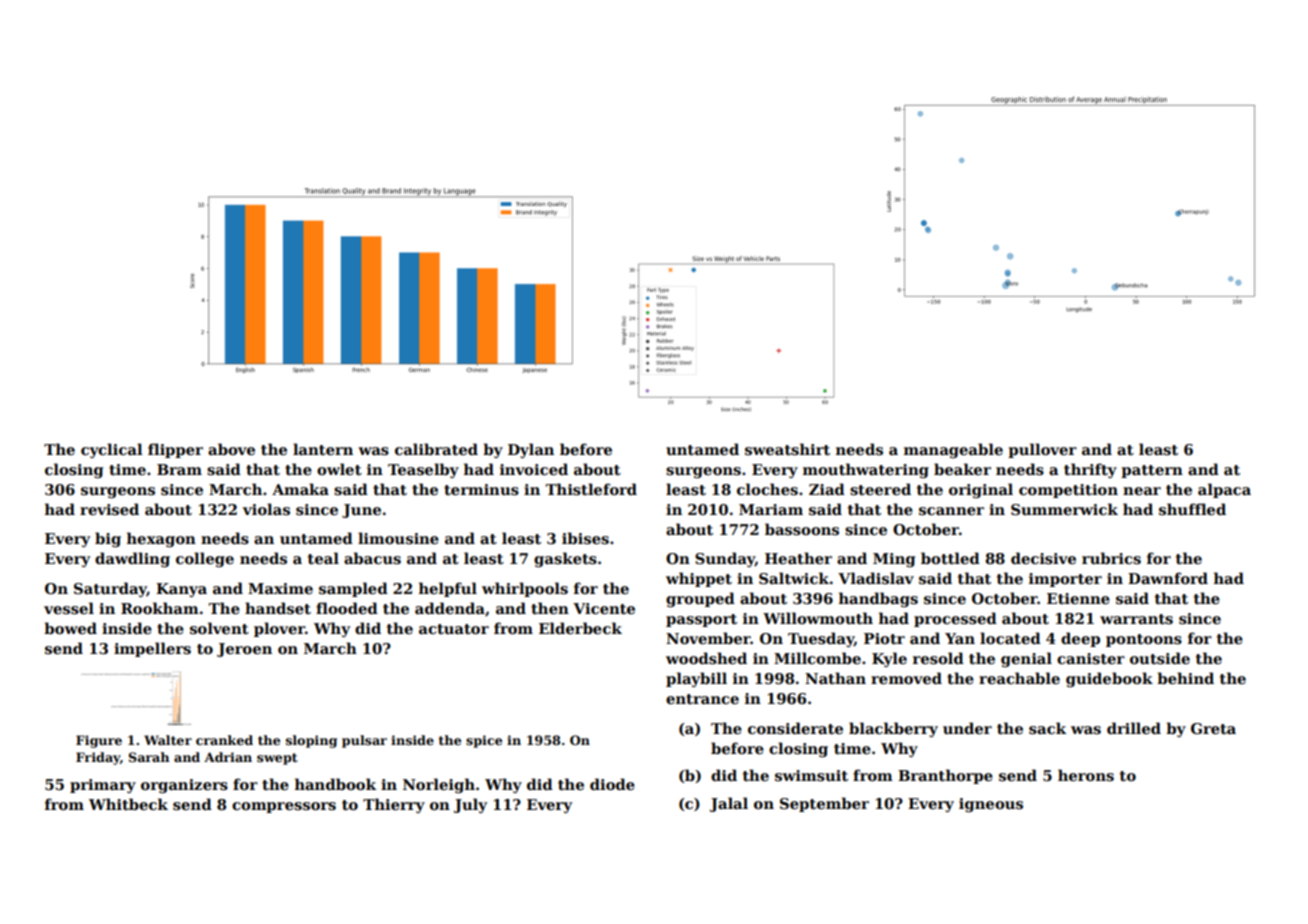 Image resolution: width=1308 pixels, height=924 pixels. Describe the element at coordinates (1010, 638) in the screenshot. I see `located` at that location.
